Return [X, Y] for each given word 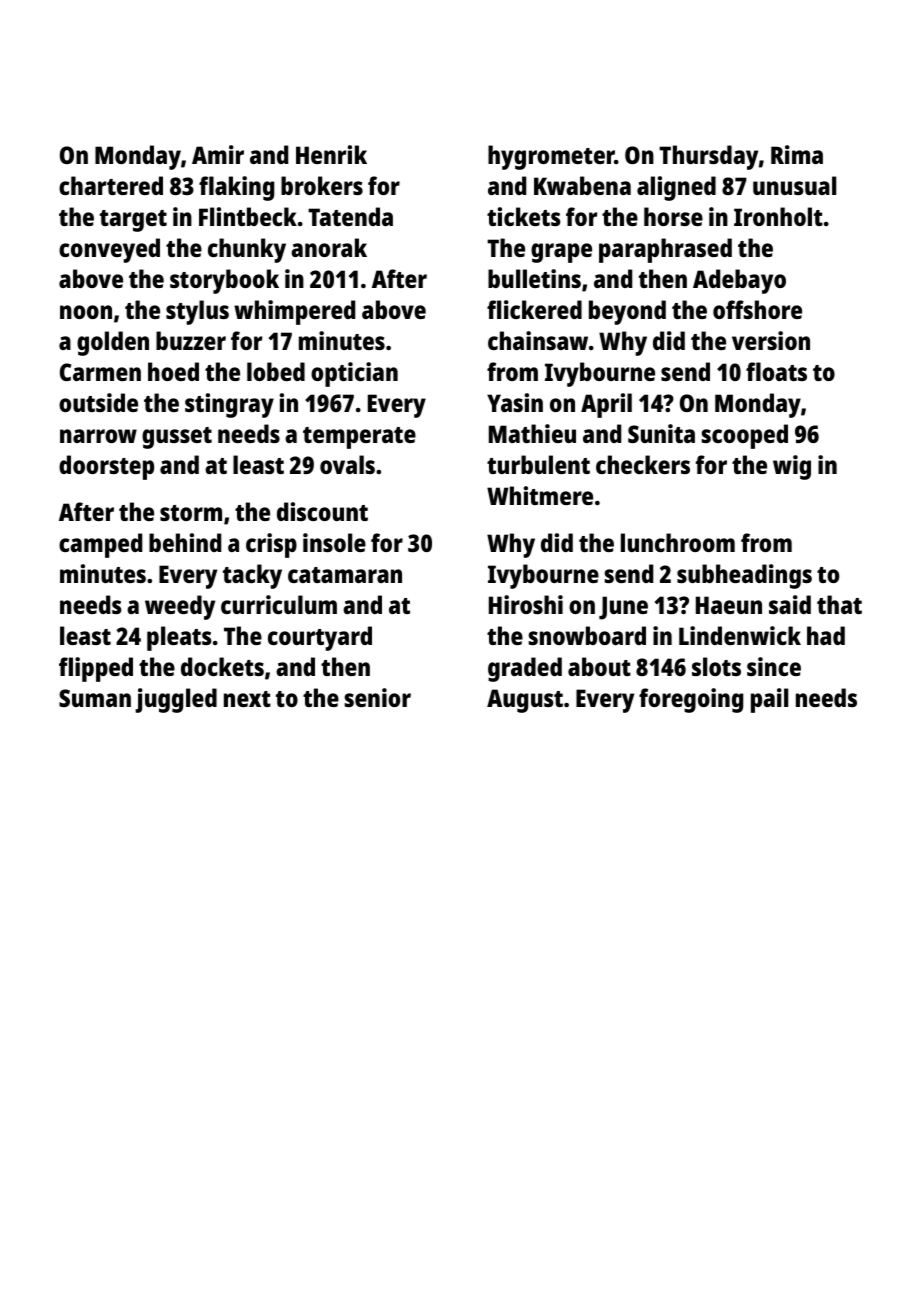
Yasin [515, 402]
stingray [229, 405]
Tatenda [350, 216]
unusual [794, 185]
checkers [643, 464]
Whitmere [540, 495]
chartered [111, 185]
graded [525, 669]
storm [191, 513]
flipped [96, 669]
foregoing [691, 700]
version [771, 340]
